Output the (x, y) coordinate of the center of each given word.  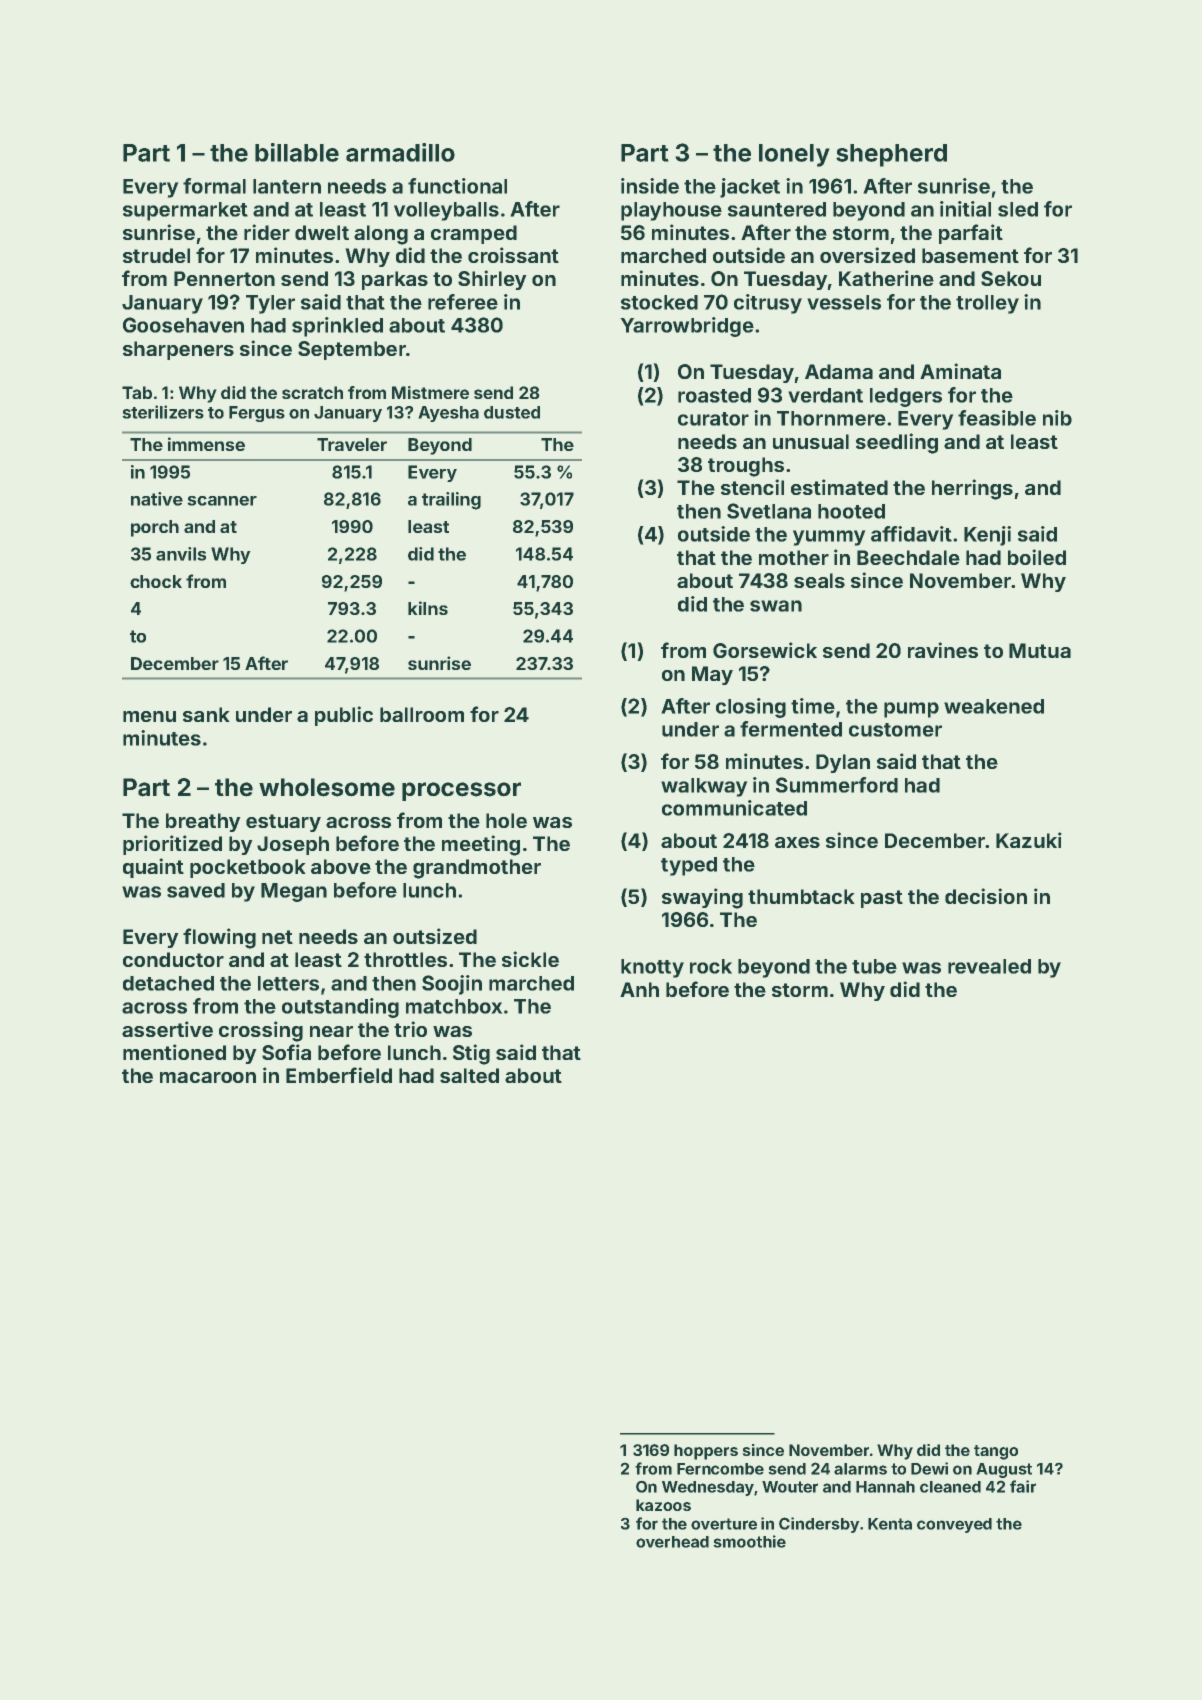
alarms (860, 1469)
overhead (672, 1542)
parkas (395, 280)
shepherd (891, 155)
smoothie (750, 1541)
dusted (512, 412)
